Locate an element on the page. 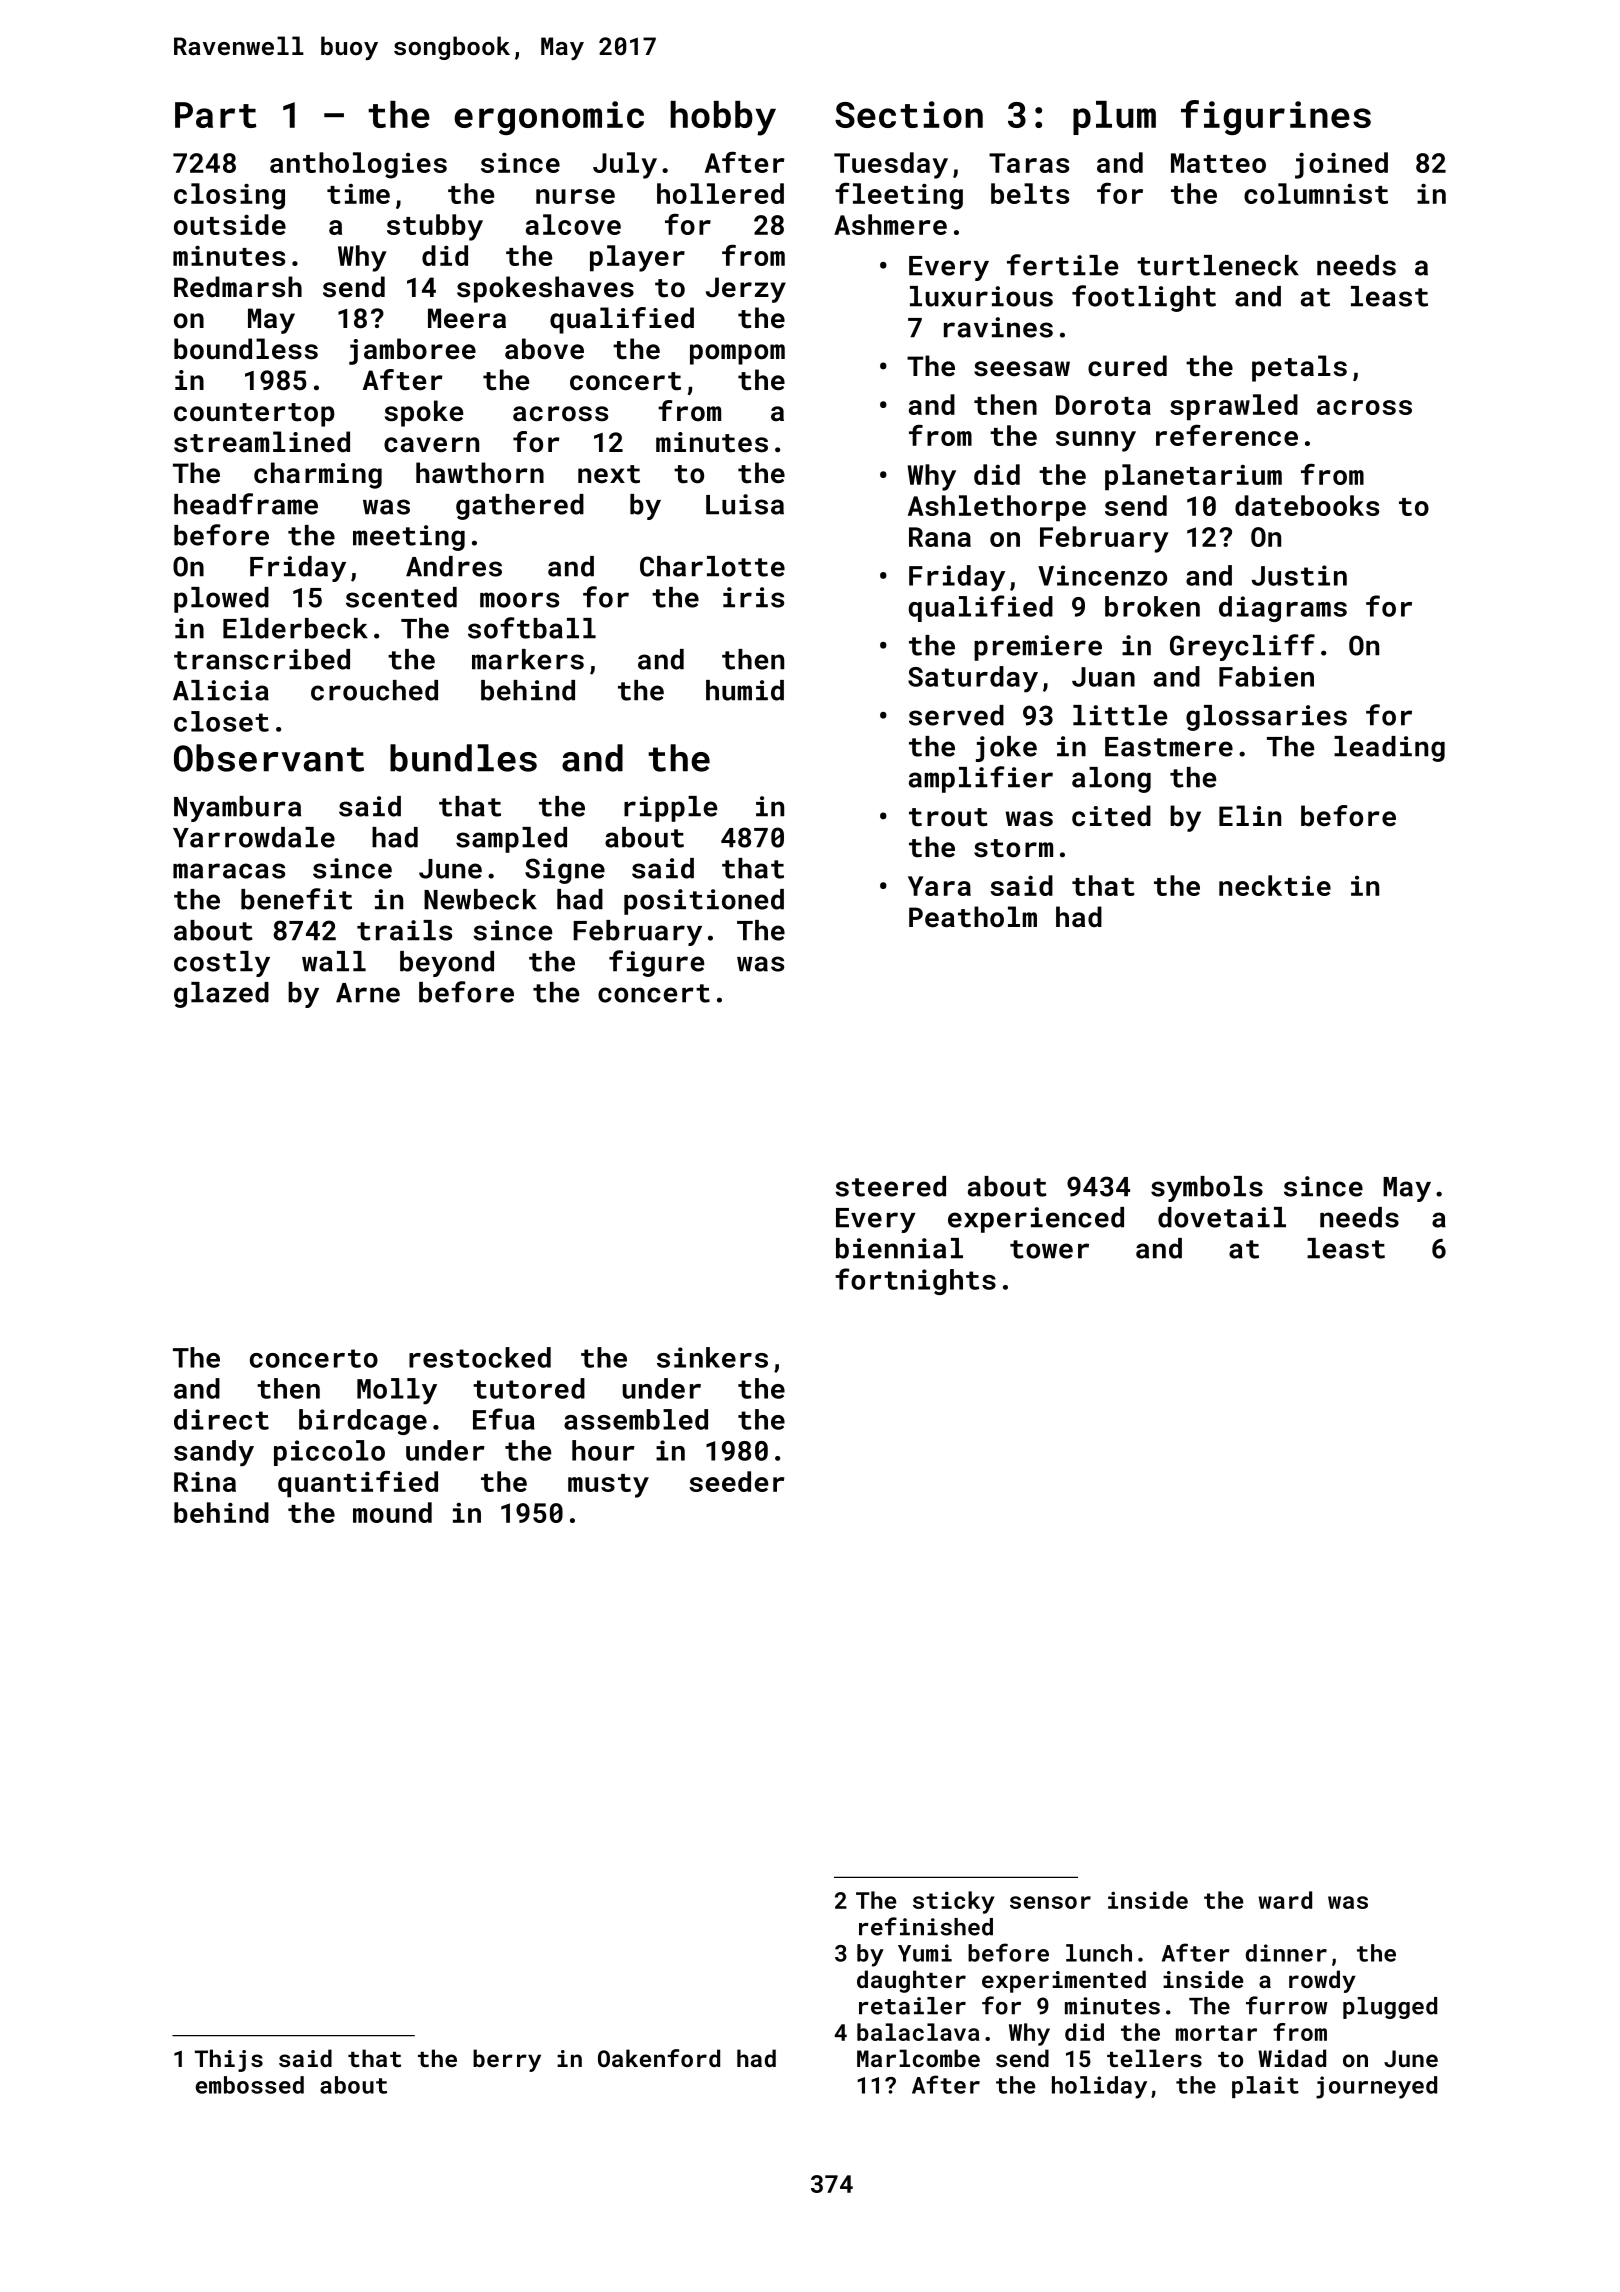 The image size is (1620, 2292). scented is located at coordinates (401, 597).
